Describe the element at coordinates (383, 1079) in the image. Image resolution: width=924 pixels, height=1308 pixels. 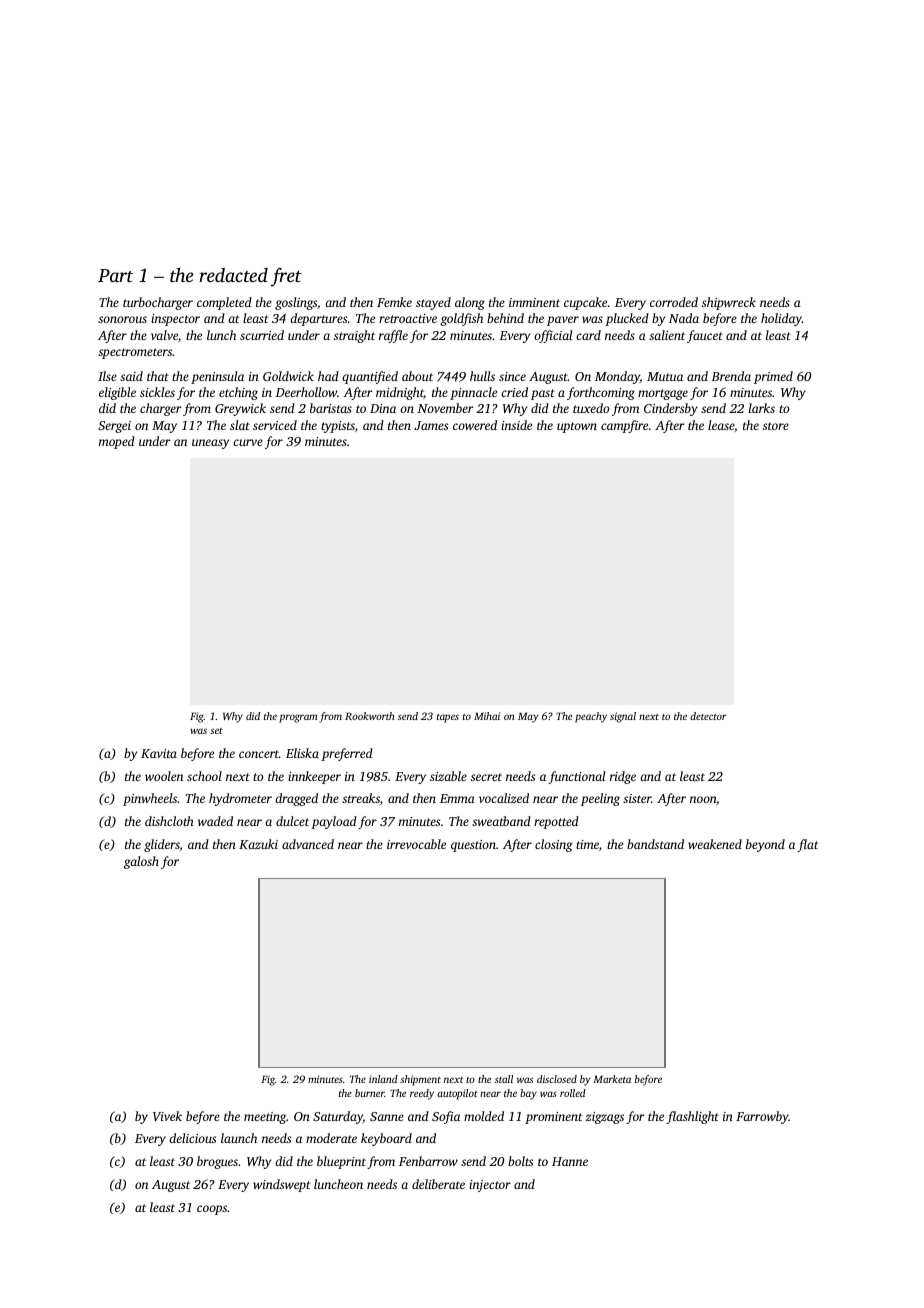
I see `inland` at that location.
